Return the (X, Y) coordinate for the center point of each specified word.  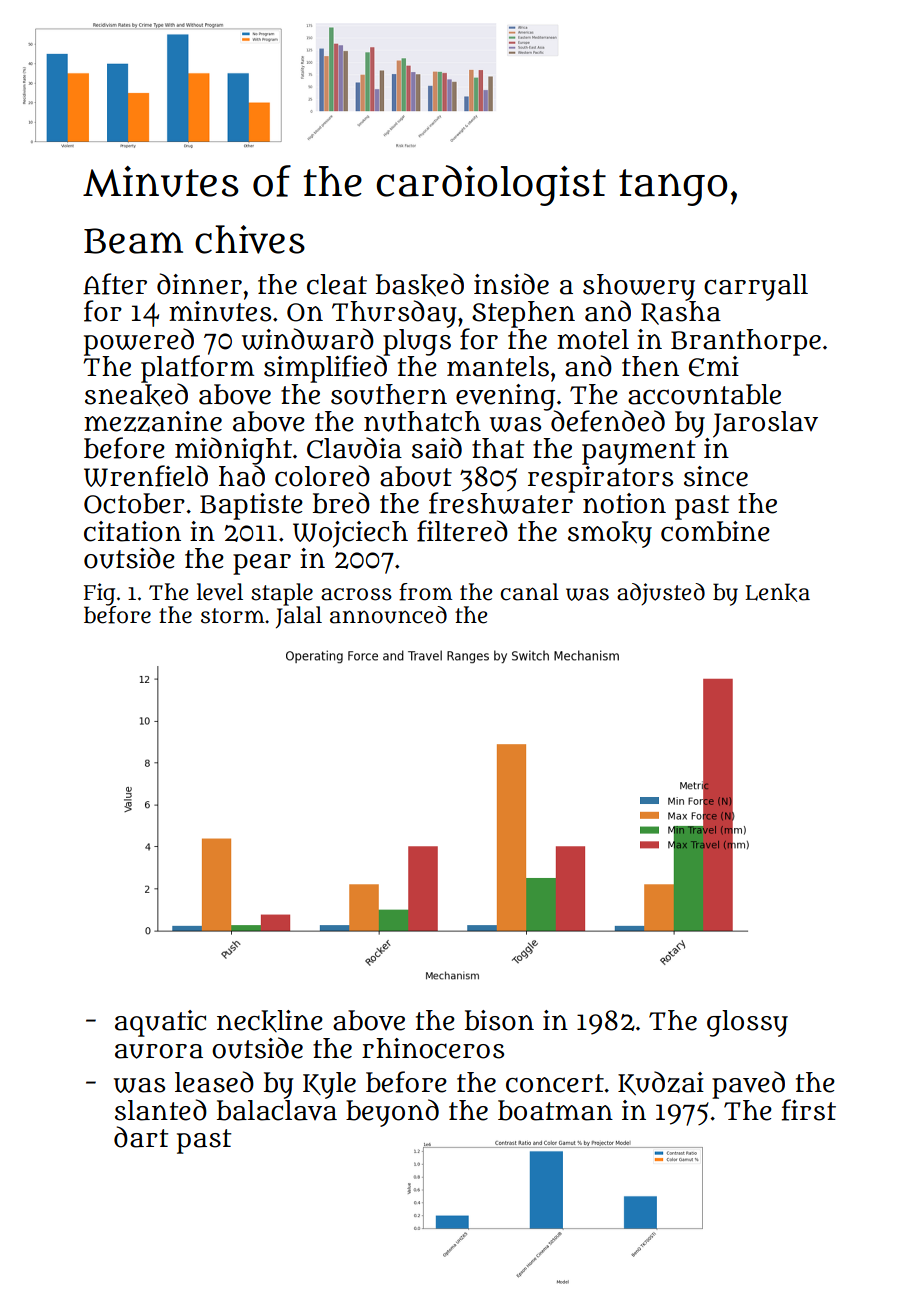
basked (420, 285)
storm (233, 616)
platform (197, 369)
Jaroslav (765, 424)
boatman (555, 1110)
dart (141, 1137)
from (426, 592)
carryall (756, 287)
